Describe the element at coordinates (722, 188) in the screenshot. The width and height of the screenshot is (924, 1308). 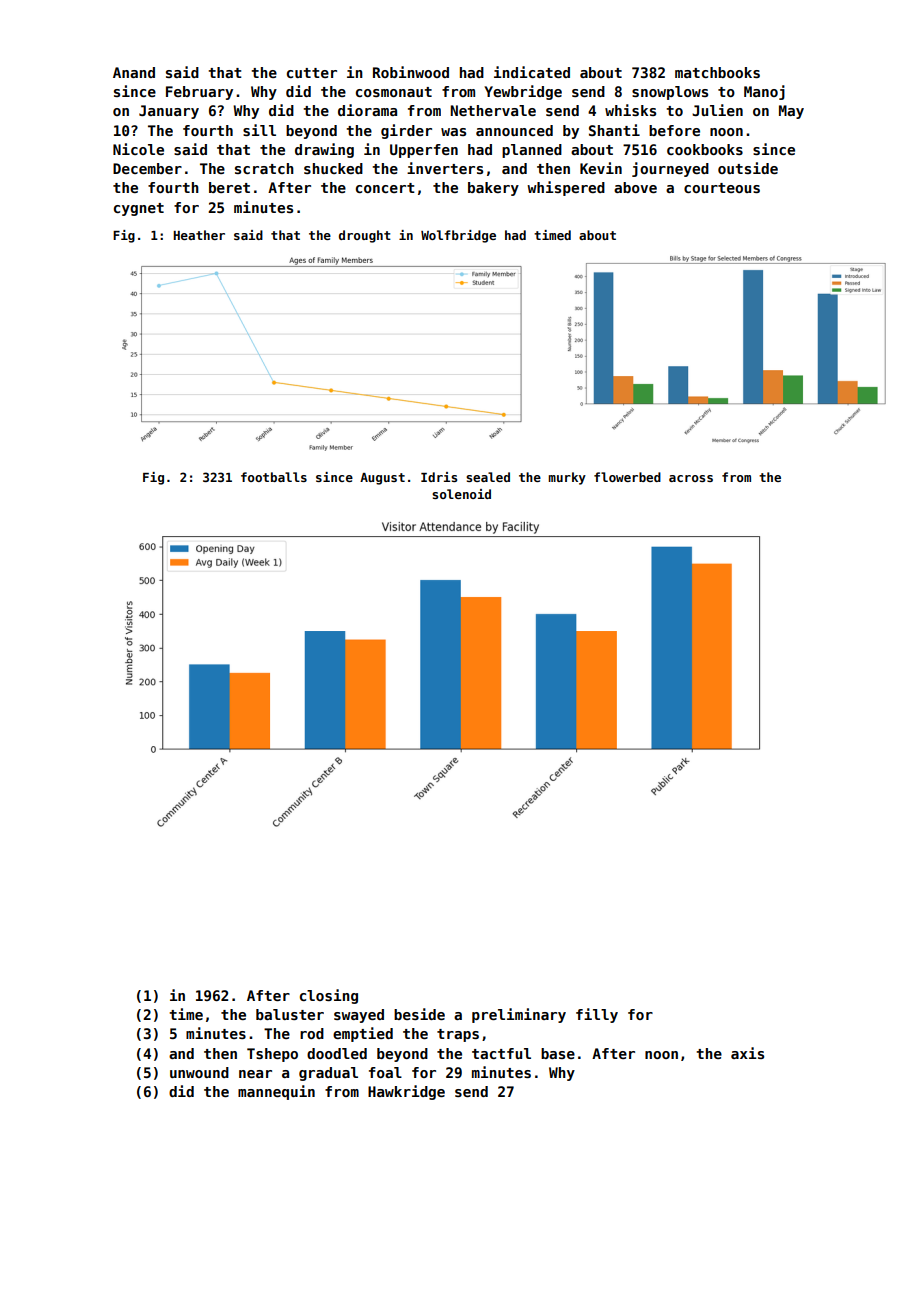
I see `courteous` at that location.
